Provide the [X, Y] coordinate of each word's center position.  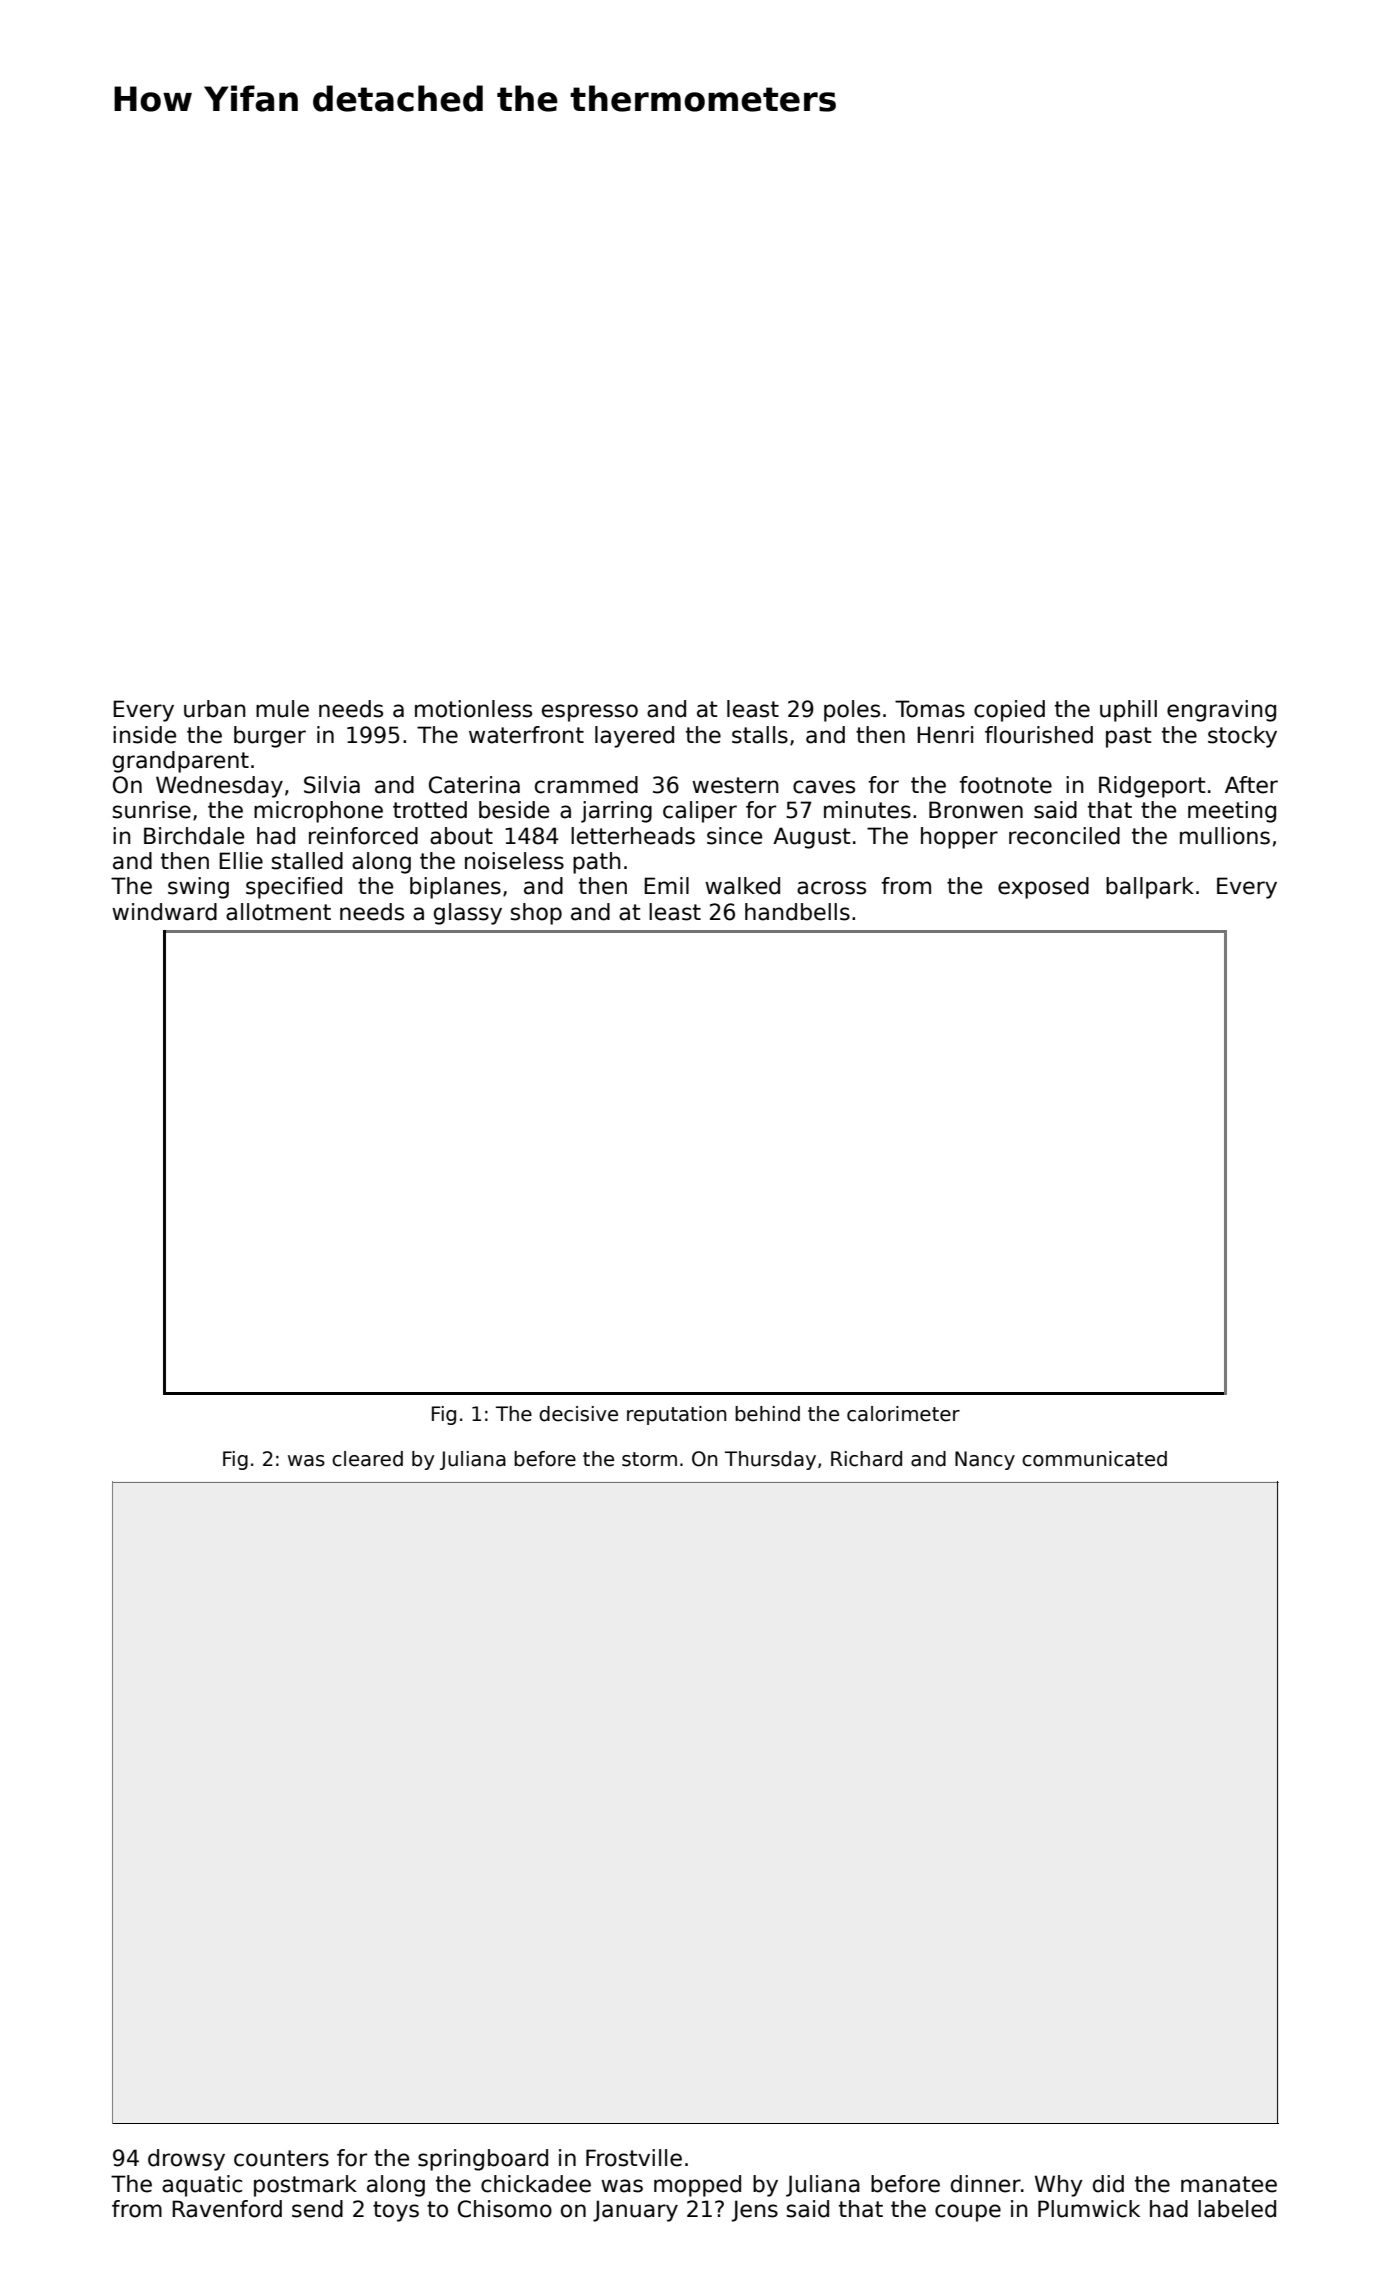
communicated [1094, 1459]
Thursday [770, 1460]
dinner [986, 2184]
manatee [1229, 2184]
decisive [578, 1414]
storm [649, 1459]
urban [215, 709]
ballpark [1150, 888]
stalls [760, 735]
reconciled [1064, 836]
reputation [676, 1415]
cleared [367, 1459]
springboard [483, 2160]
